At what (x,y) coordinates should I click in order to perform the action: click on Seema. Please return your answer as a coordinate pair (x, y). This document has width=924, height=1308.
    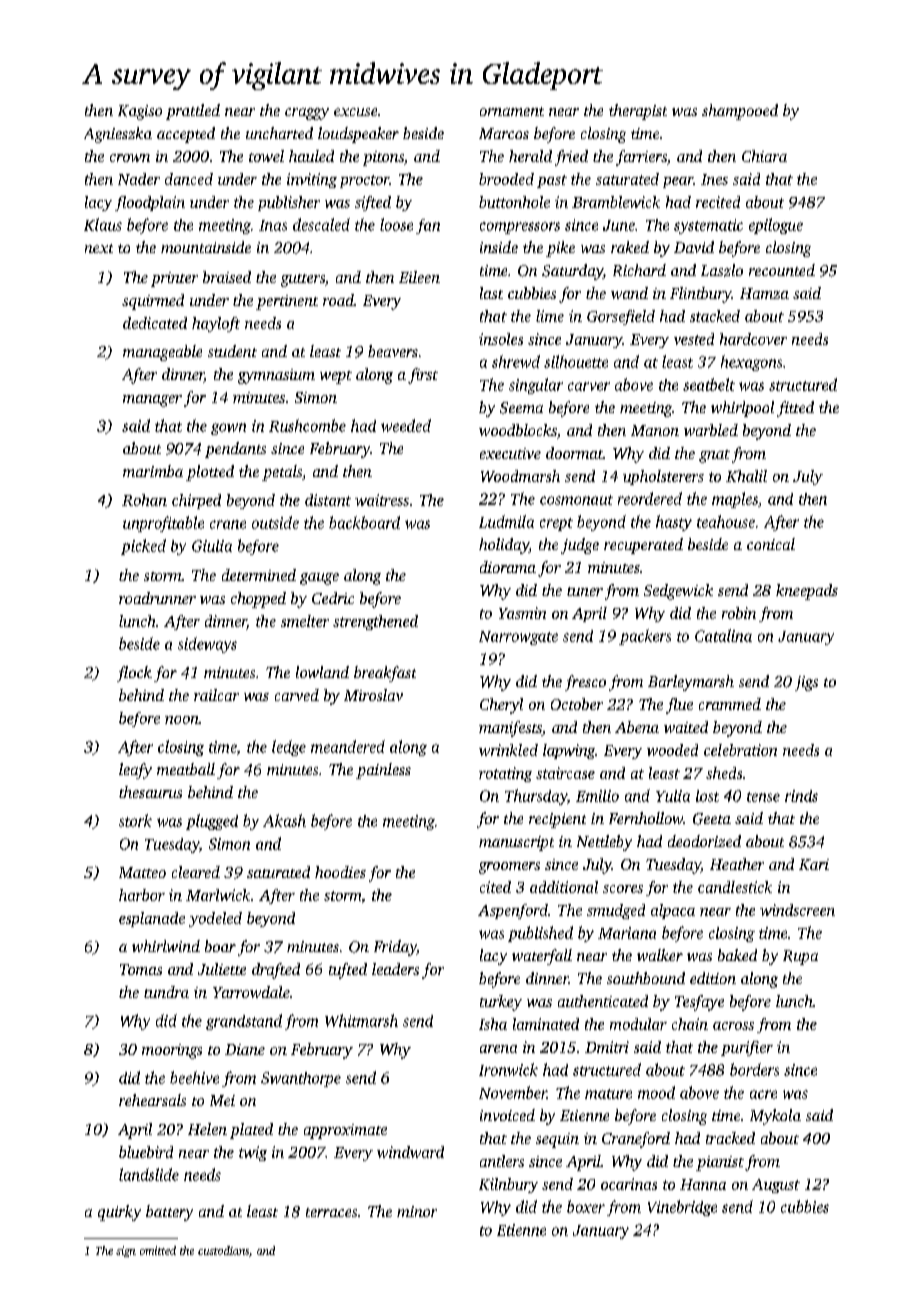
    Looking at the image, I should click on (521, 408).
